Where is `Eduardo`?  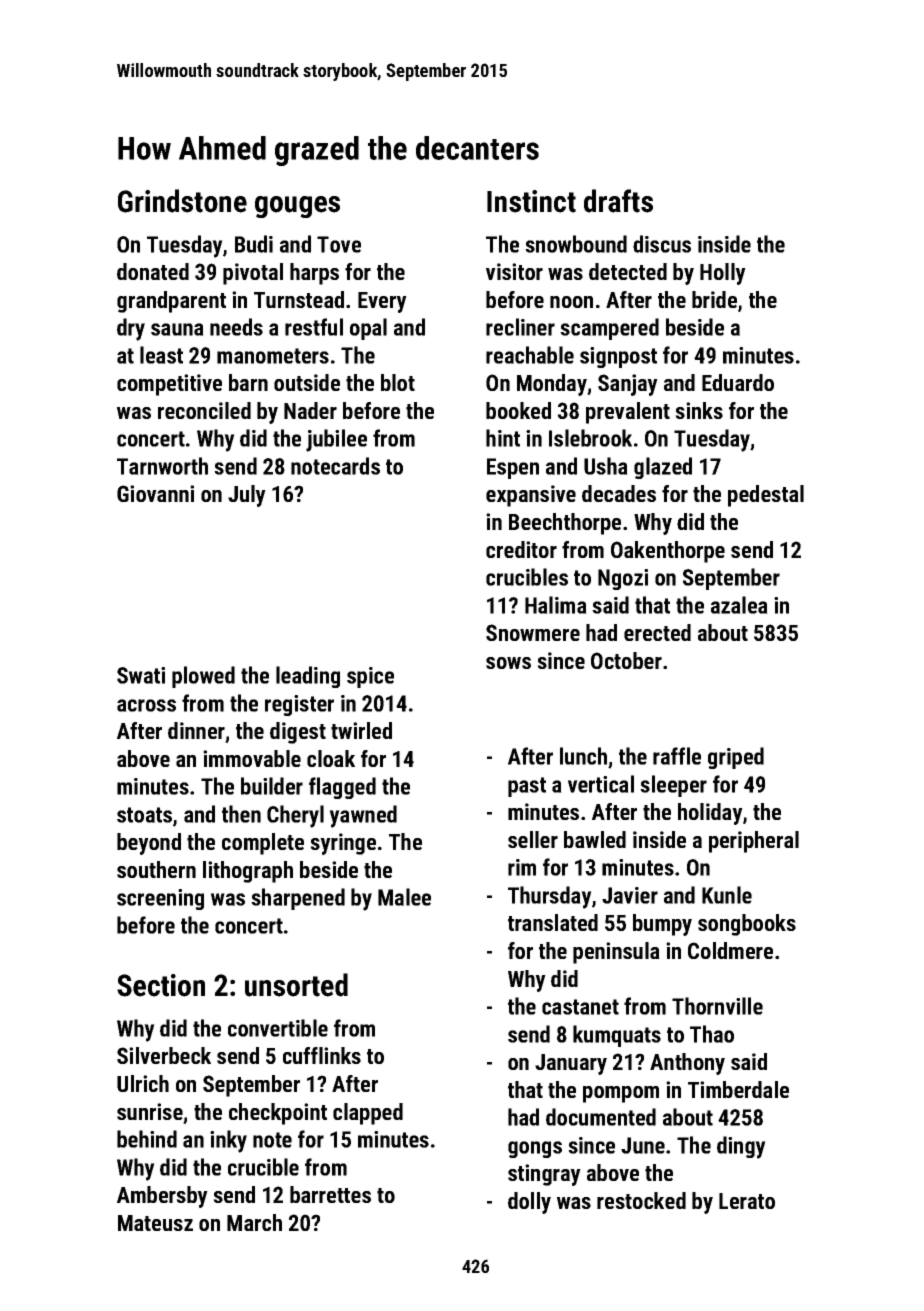 Eduardo is located at coordinates (738, 382).
